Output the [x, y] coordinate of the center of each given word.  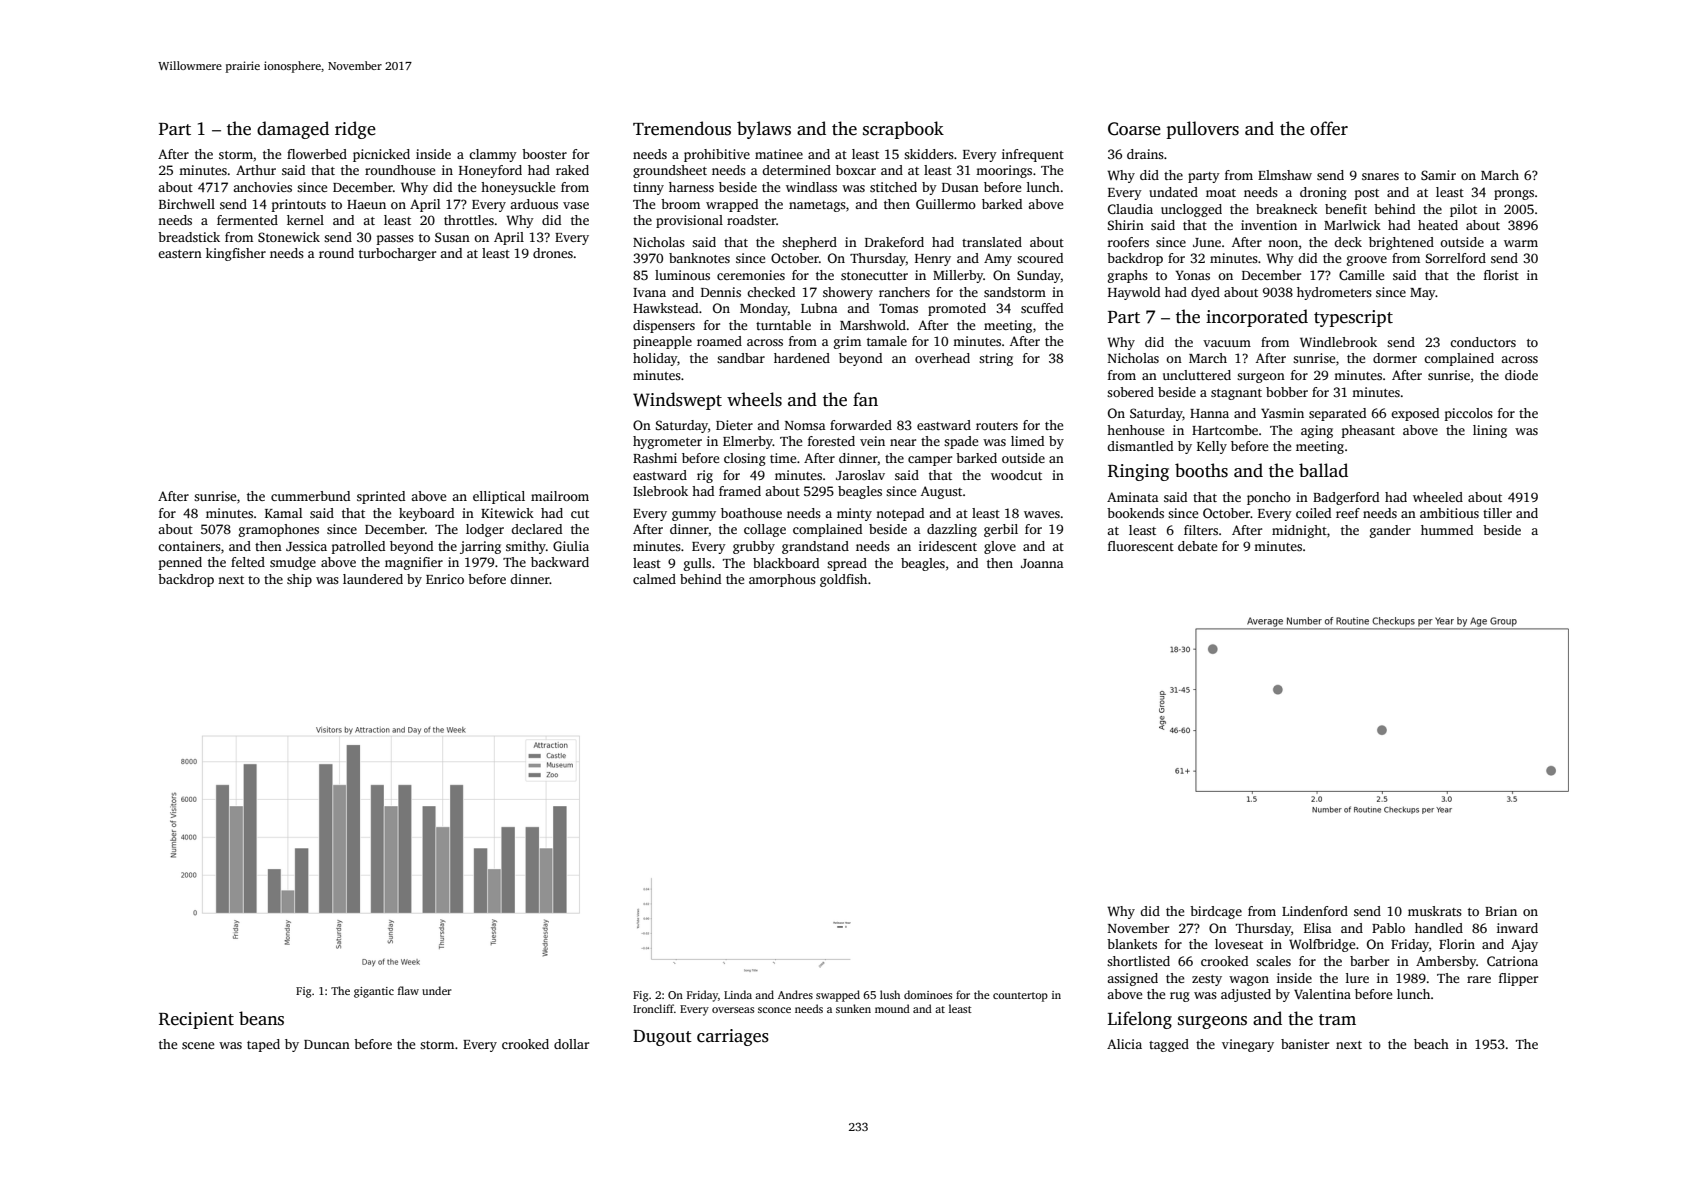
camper [930, 461]
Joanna [1042, 563]
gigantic [374, 992]
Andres [795, 994]
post [1367, 194]
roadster [751, 220]
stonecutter [874, 276]
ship [299, 580]
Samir [1438, 175]
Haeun [366, 204]
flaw [408, 990]
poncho [1269, 498]
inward [1517, 928]
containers [189, 546]
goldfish [843, 580]
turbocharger [397, 254]
